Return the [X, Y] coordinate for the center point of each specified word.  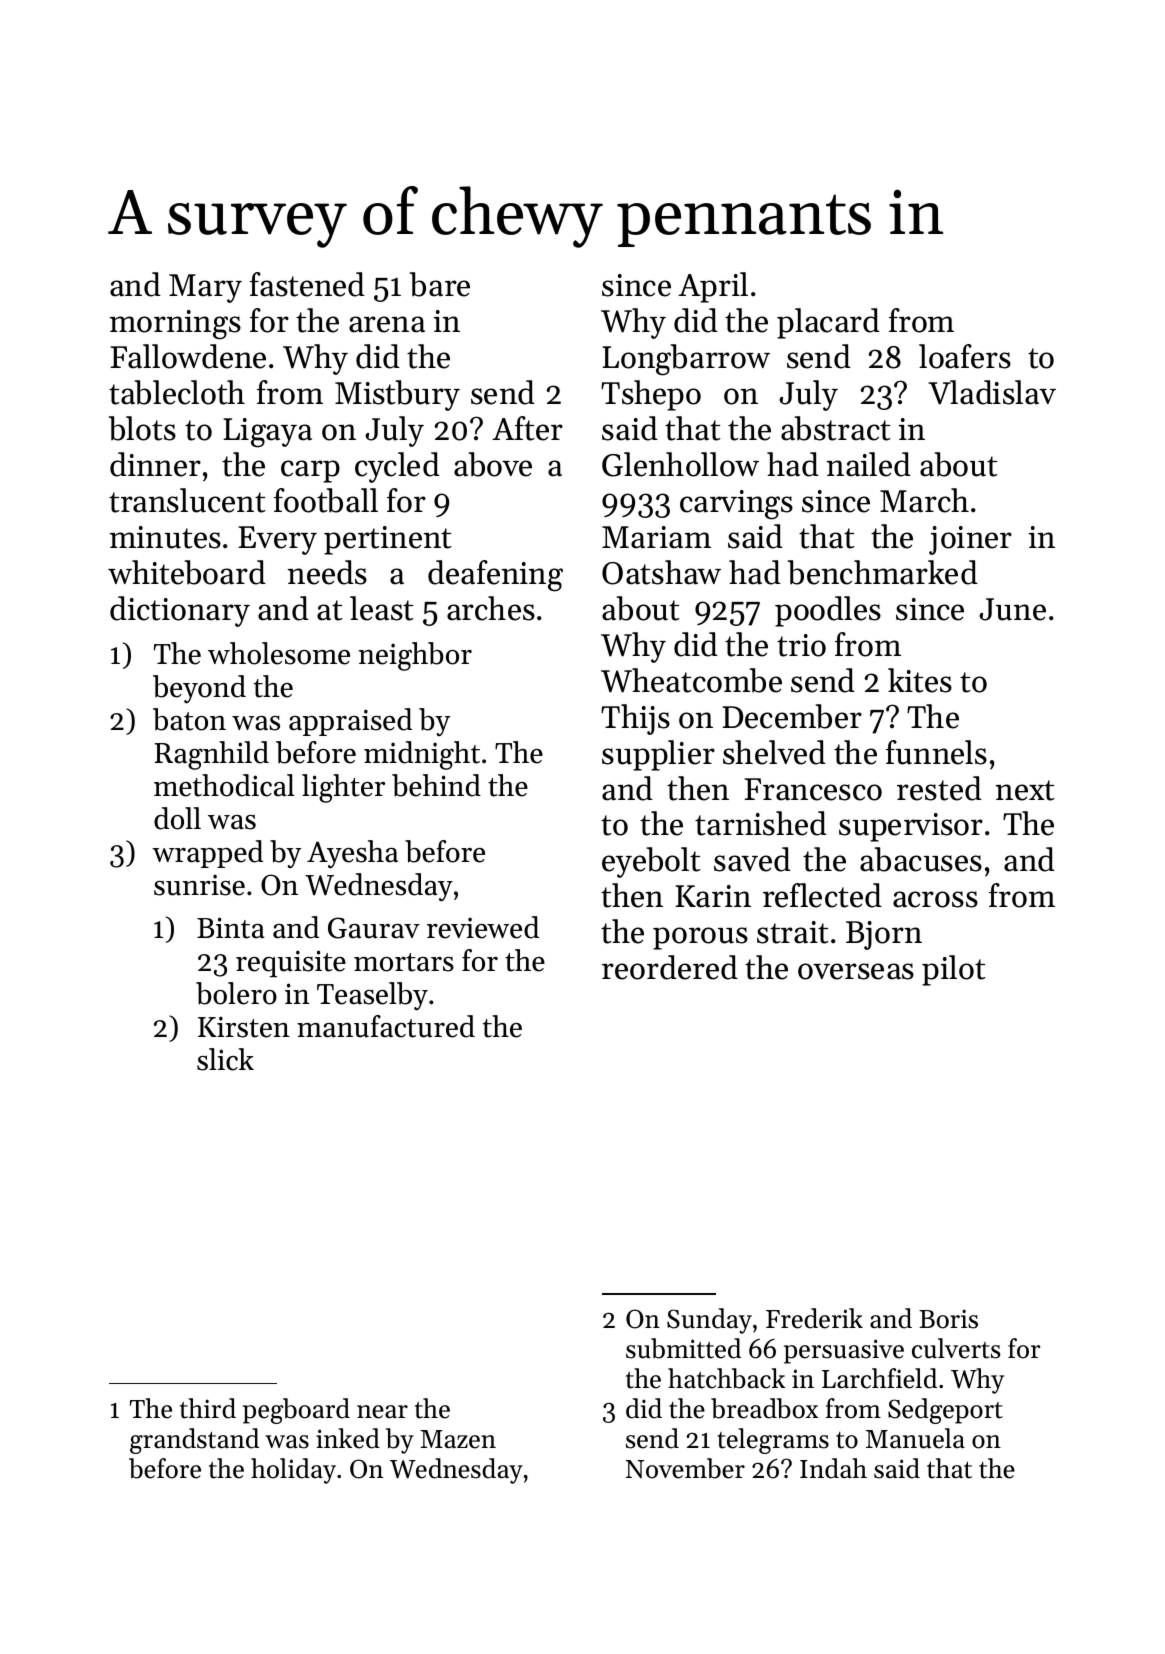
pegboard [296, 1411]
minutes [165, 537]
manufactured [386, 1026]
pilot [954, 970]
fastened [307, 284]
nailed [869, 464]
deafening [495, 576]
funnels [936, 752]
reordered [670, 967]
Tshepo [651, 395]
